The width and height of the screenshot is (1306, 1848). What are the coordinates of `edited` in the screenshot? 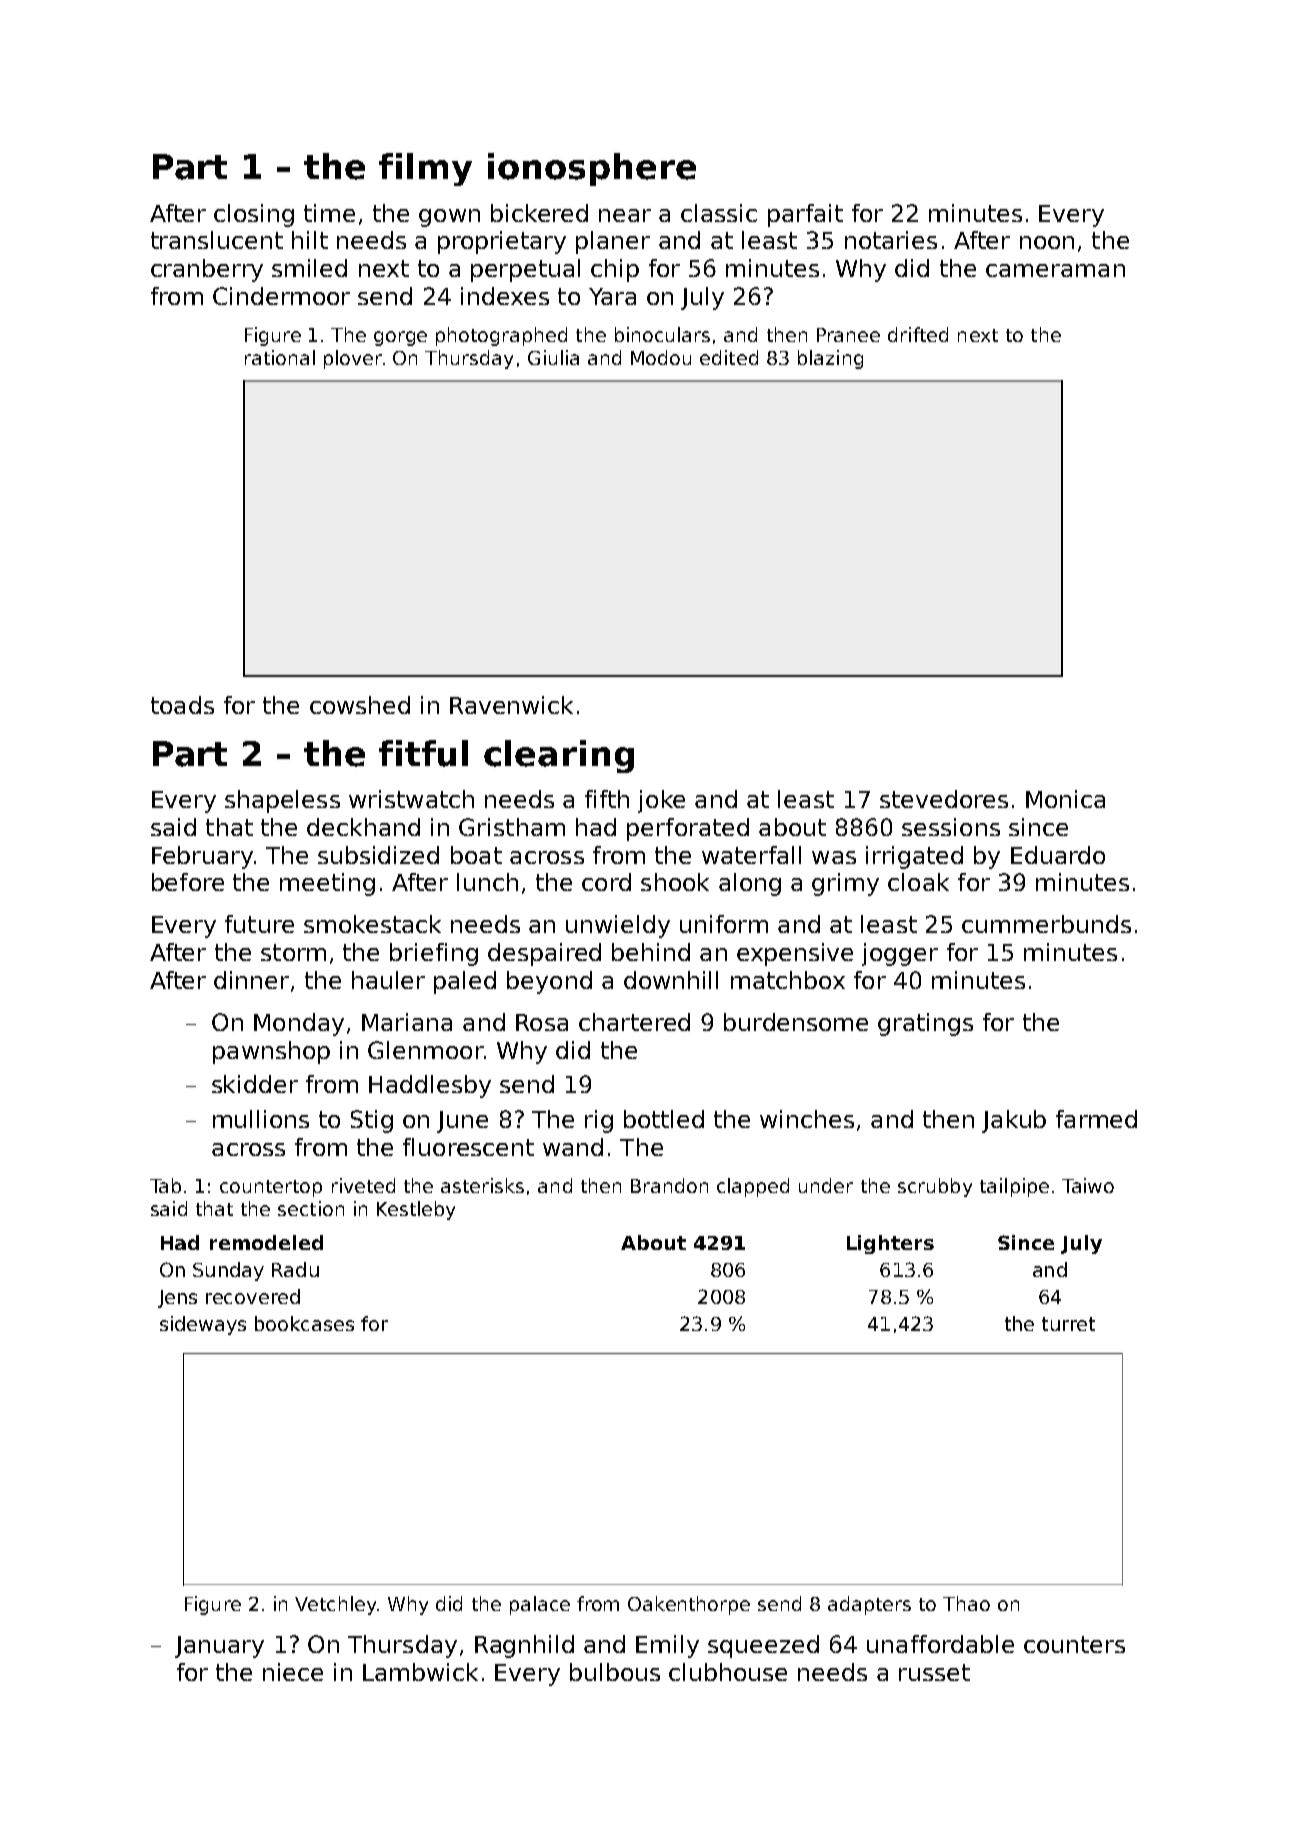 It's located at (729, 357).
